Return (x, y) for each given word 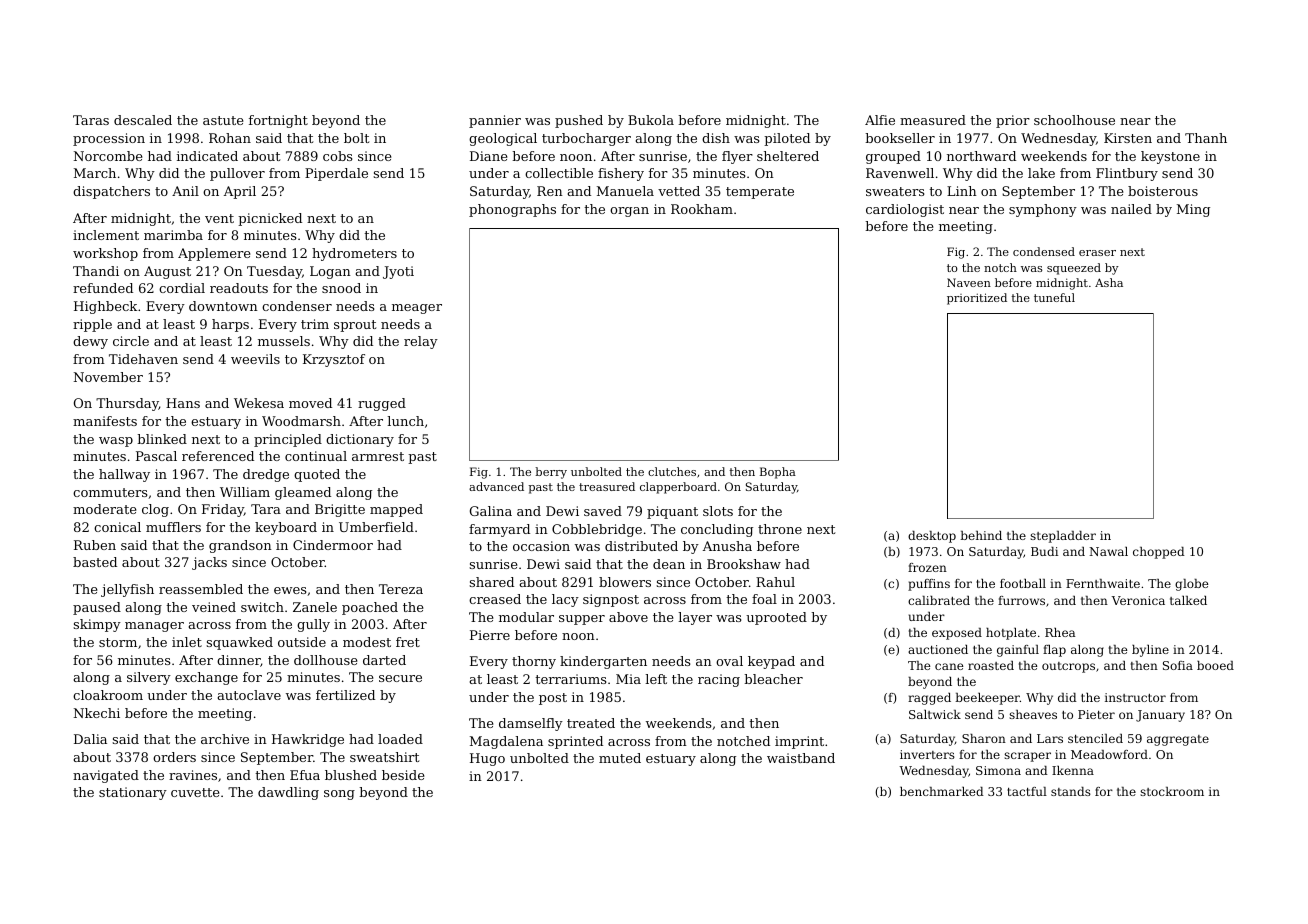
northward (981, 156)
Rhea (1060, 632)
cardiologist (905, 210)
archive (225, 739)
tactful (1027, 791)
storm (118, 642)
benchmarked (942, 791)
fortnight (278, 121)
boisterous (1163, 191)
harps (230, 325)
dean (669, 564)
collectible (559, 173)
